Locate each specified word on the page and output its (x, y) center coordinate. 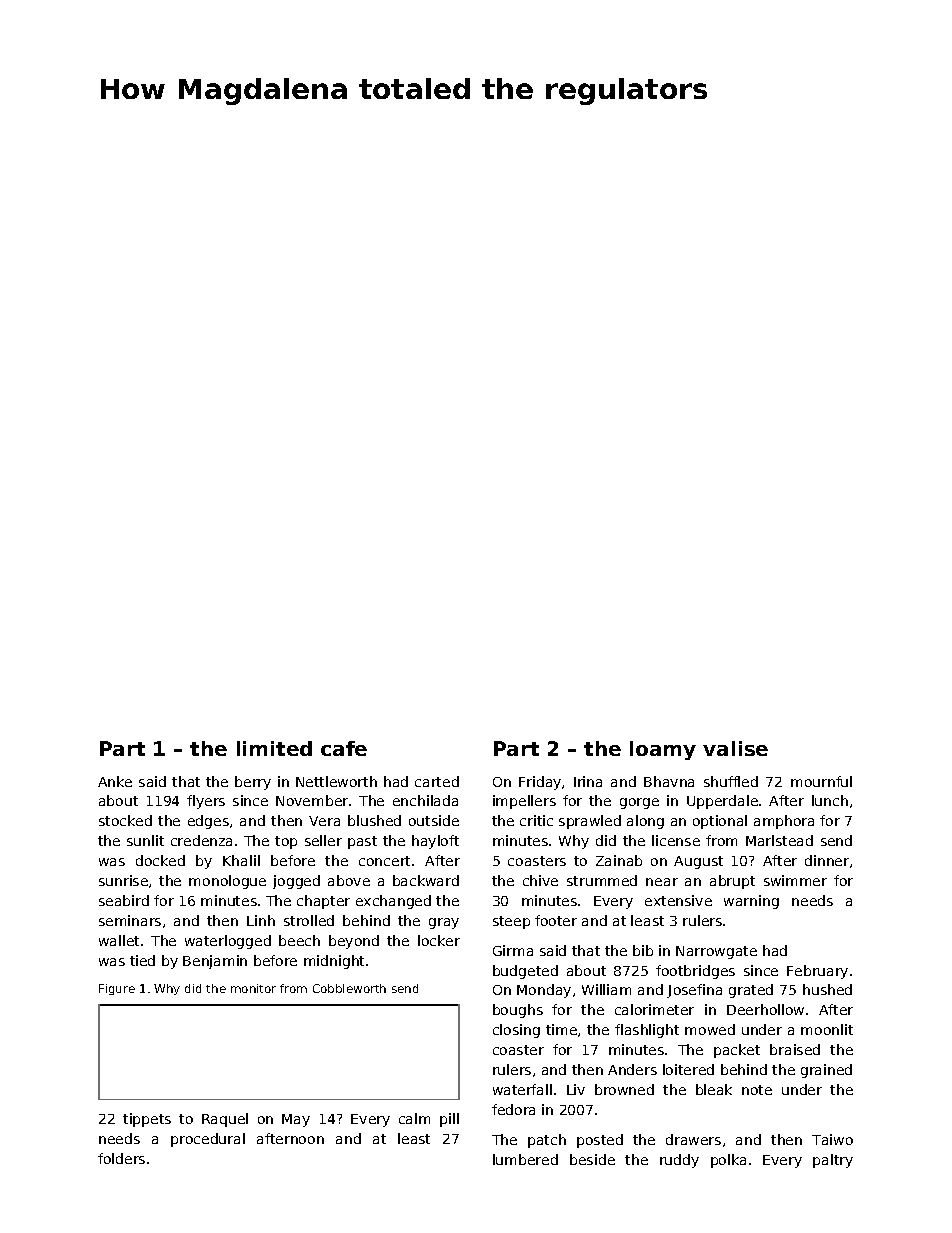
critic (536, 820)
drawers (693, 1139)
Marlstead (779, 840)
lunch (830, 800)
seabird (124, 900)
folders (121, 1158)
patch (547, 1141)
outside (434, 820)
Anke (115, 781)
